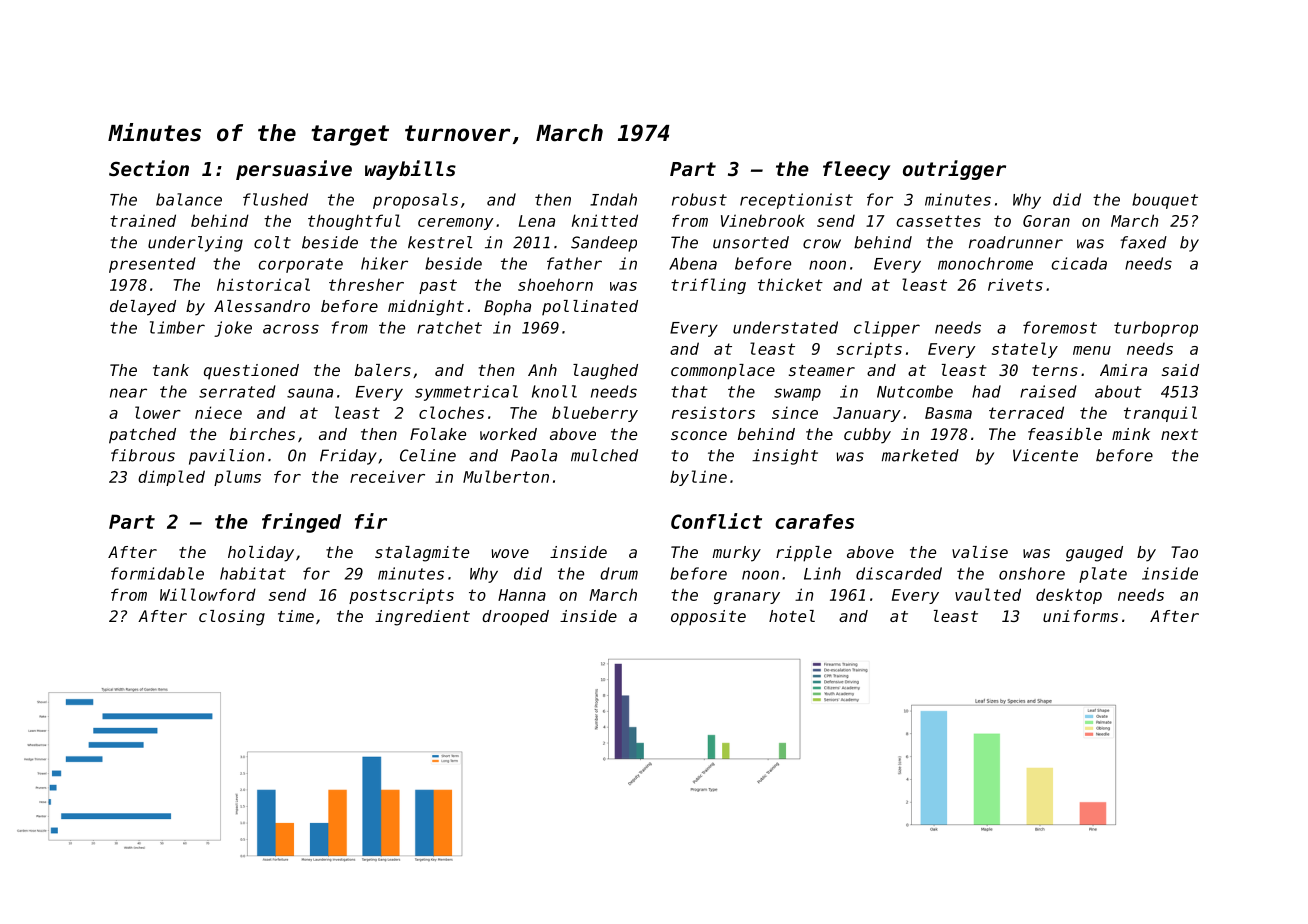  Describe the element at coordinates (438, 434) in the document. I see `Folake` at that location.
